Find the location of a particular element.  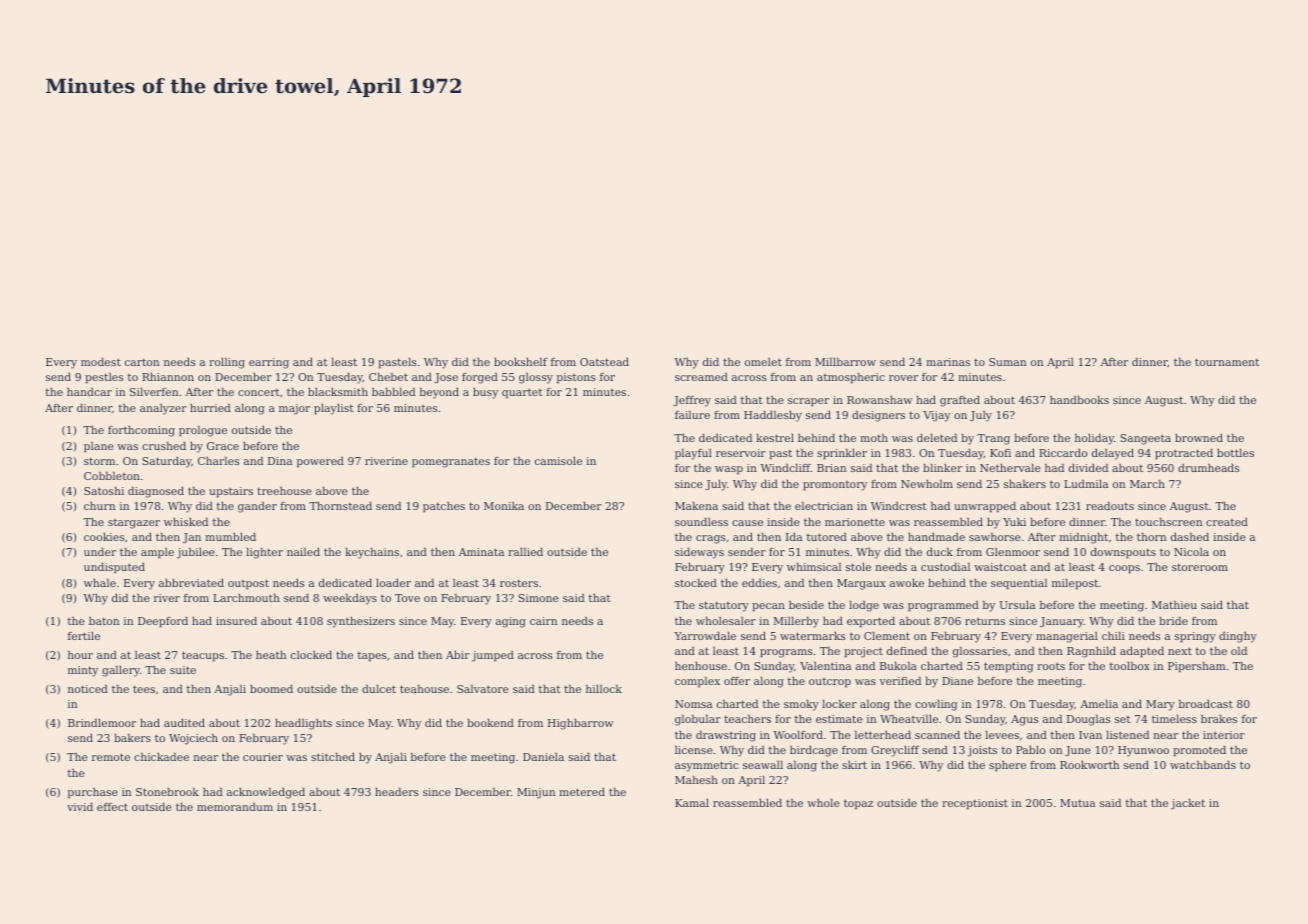

cowling is located at coordinates (936, 705).
